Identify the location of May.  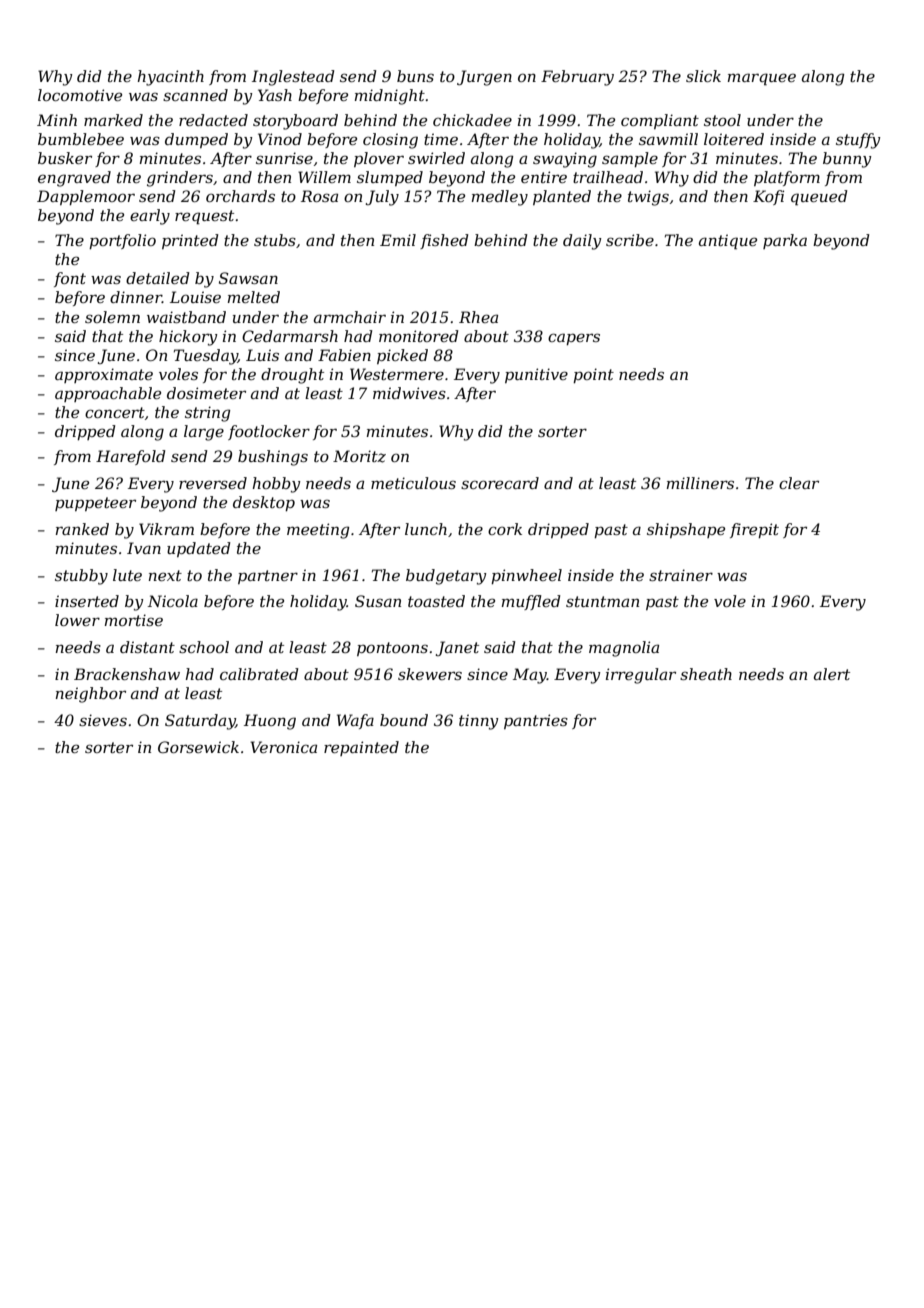
(530, 676).
